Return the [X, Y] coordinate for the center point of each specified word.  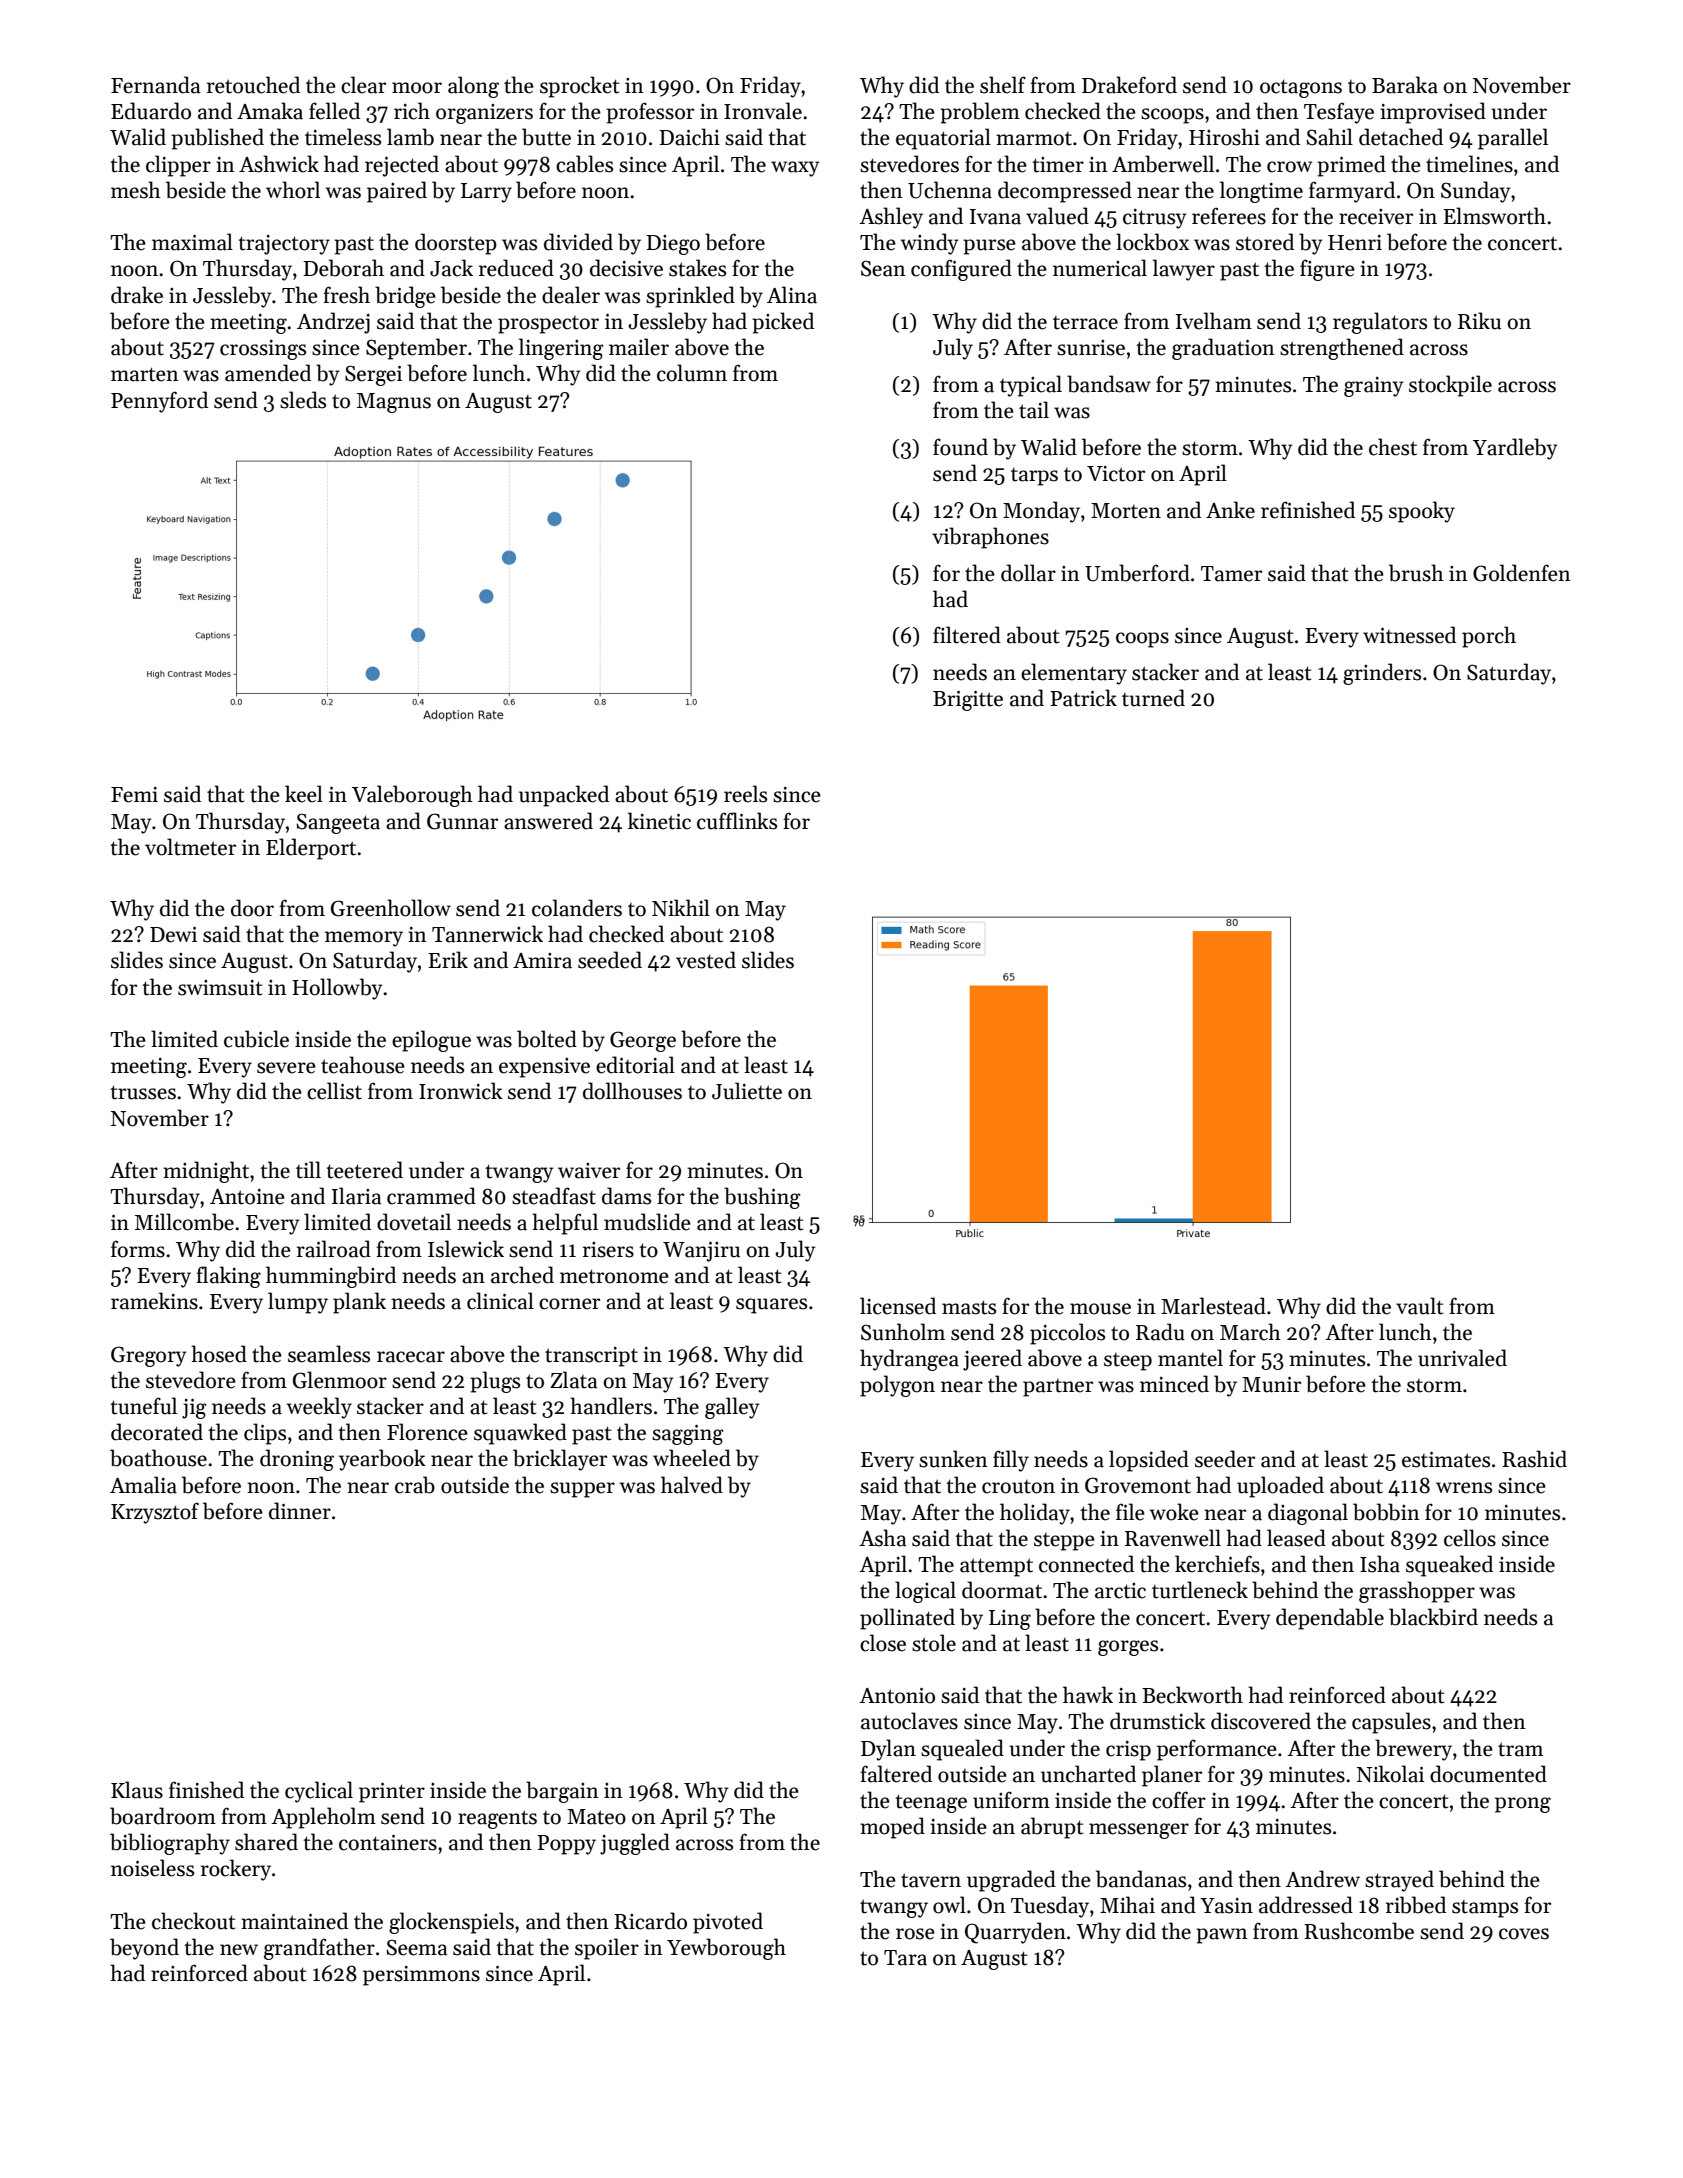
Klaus [137, 1790]
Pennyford [159, 402]
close [883, 1643]
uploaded [1280, 1487]
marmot [1034, 139]
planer [1172, 1776]
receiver [1376, 217]
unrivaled [1462, 1358]
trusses [143, 1092]
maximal [192, 242]
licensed [898, 1306]
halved [692, 1485]
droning [297, 1460]
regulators [1380, 323]
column [692, 373]
